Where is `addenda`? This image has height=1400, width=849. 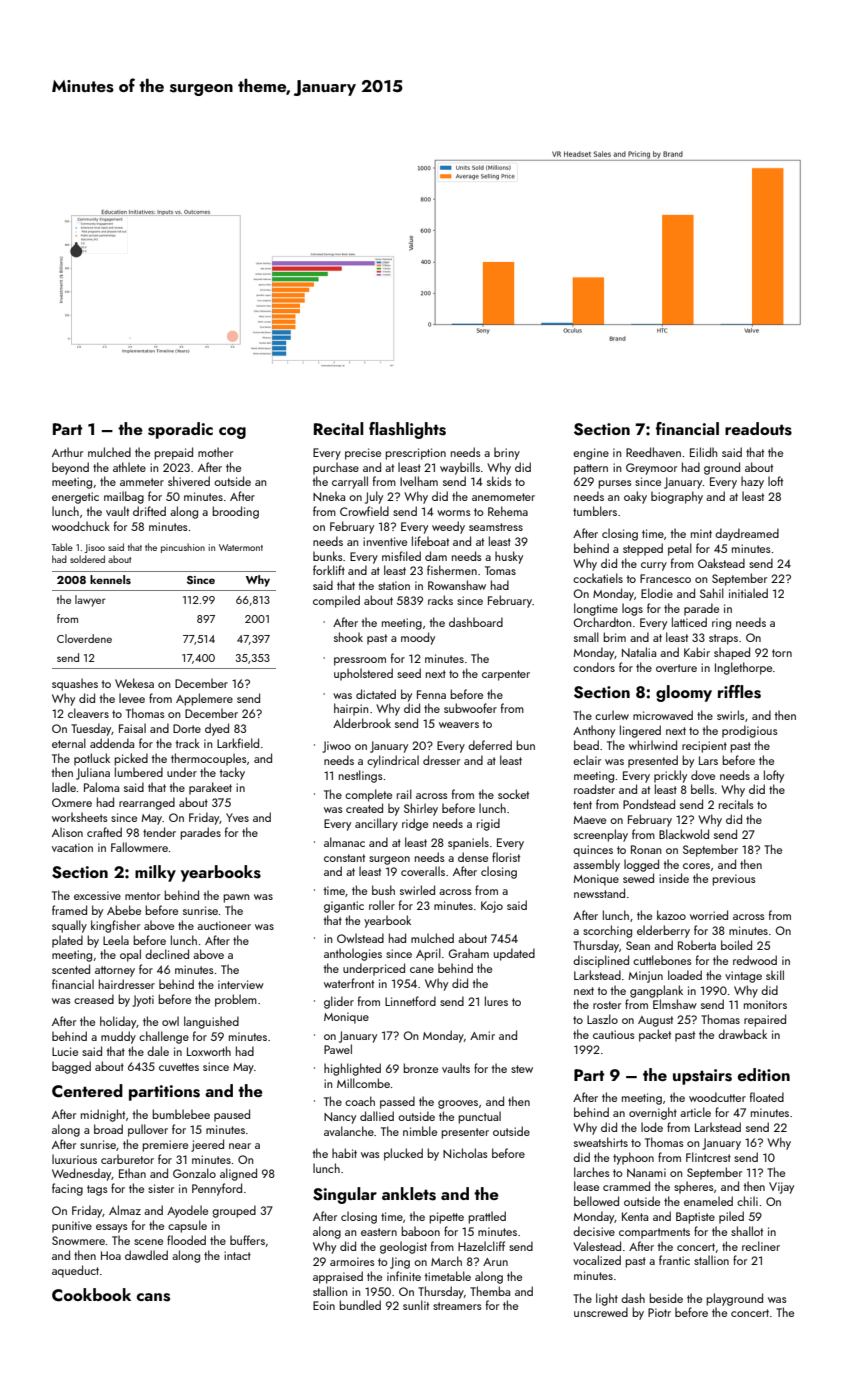 addenda is located at coordinates (112, 743).
